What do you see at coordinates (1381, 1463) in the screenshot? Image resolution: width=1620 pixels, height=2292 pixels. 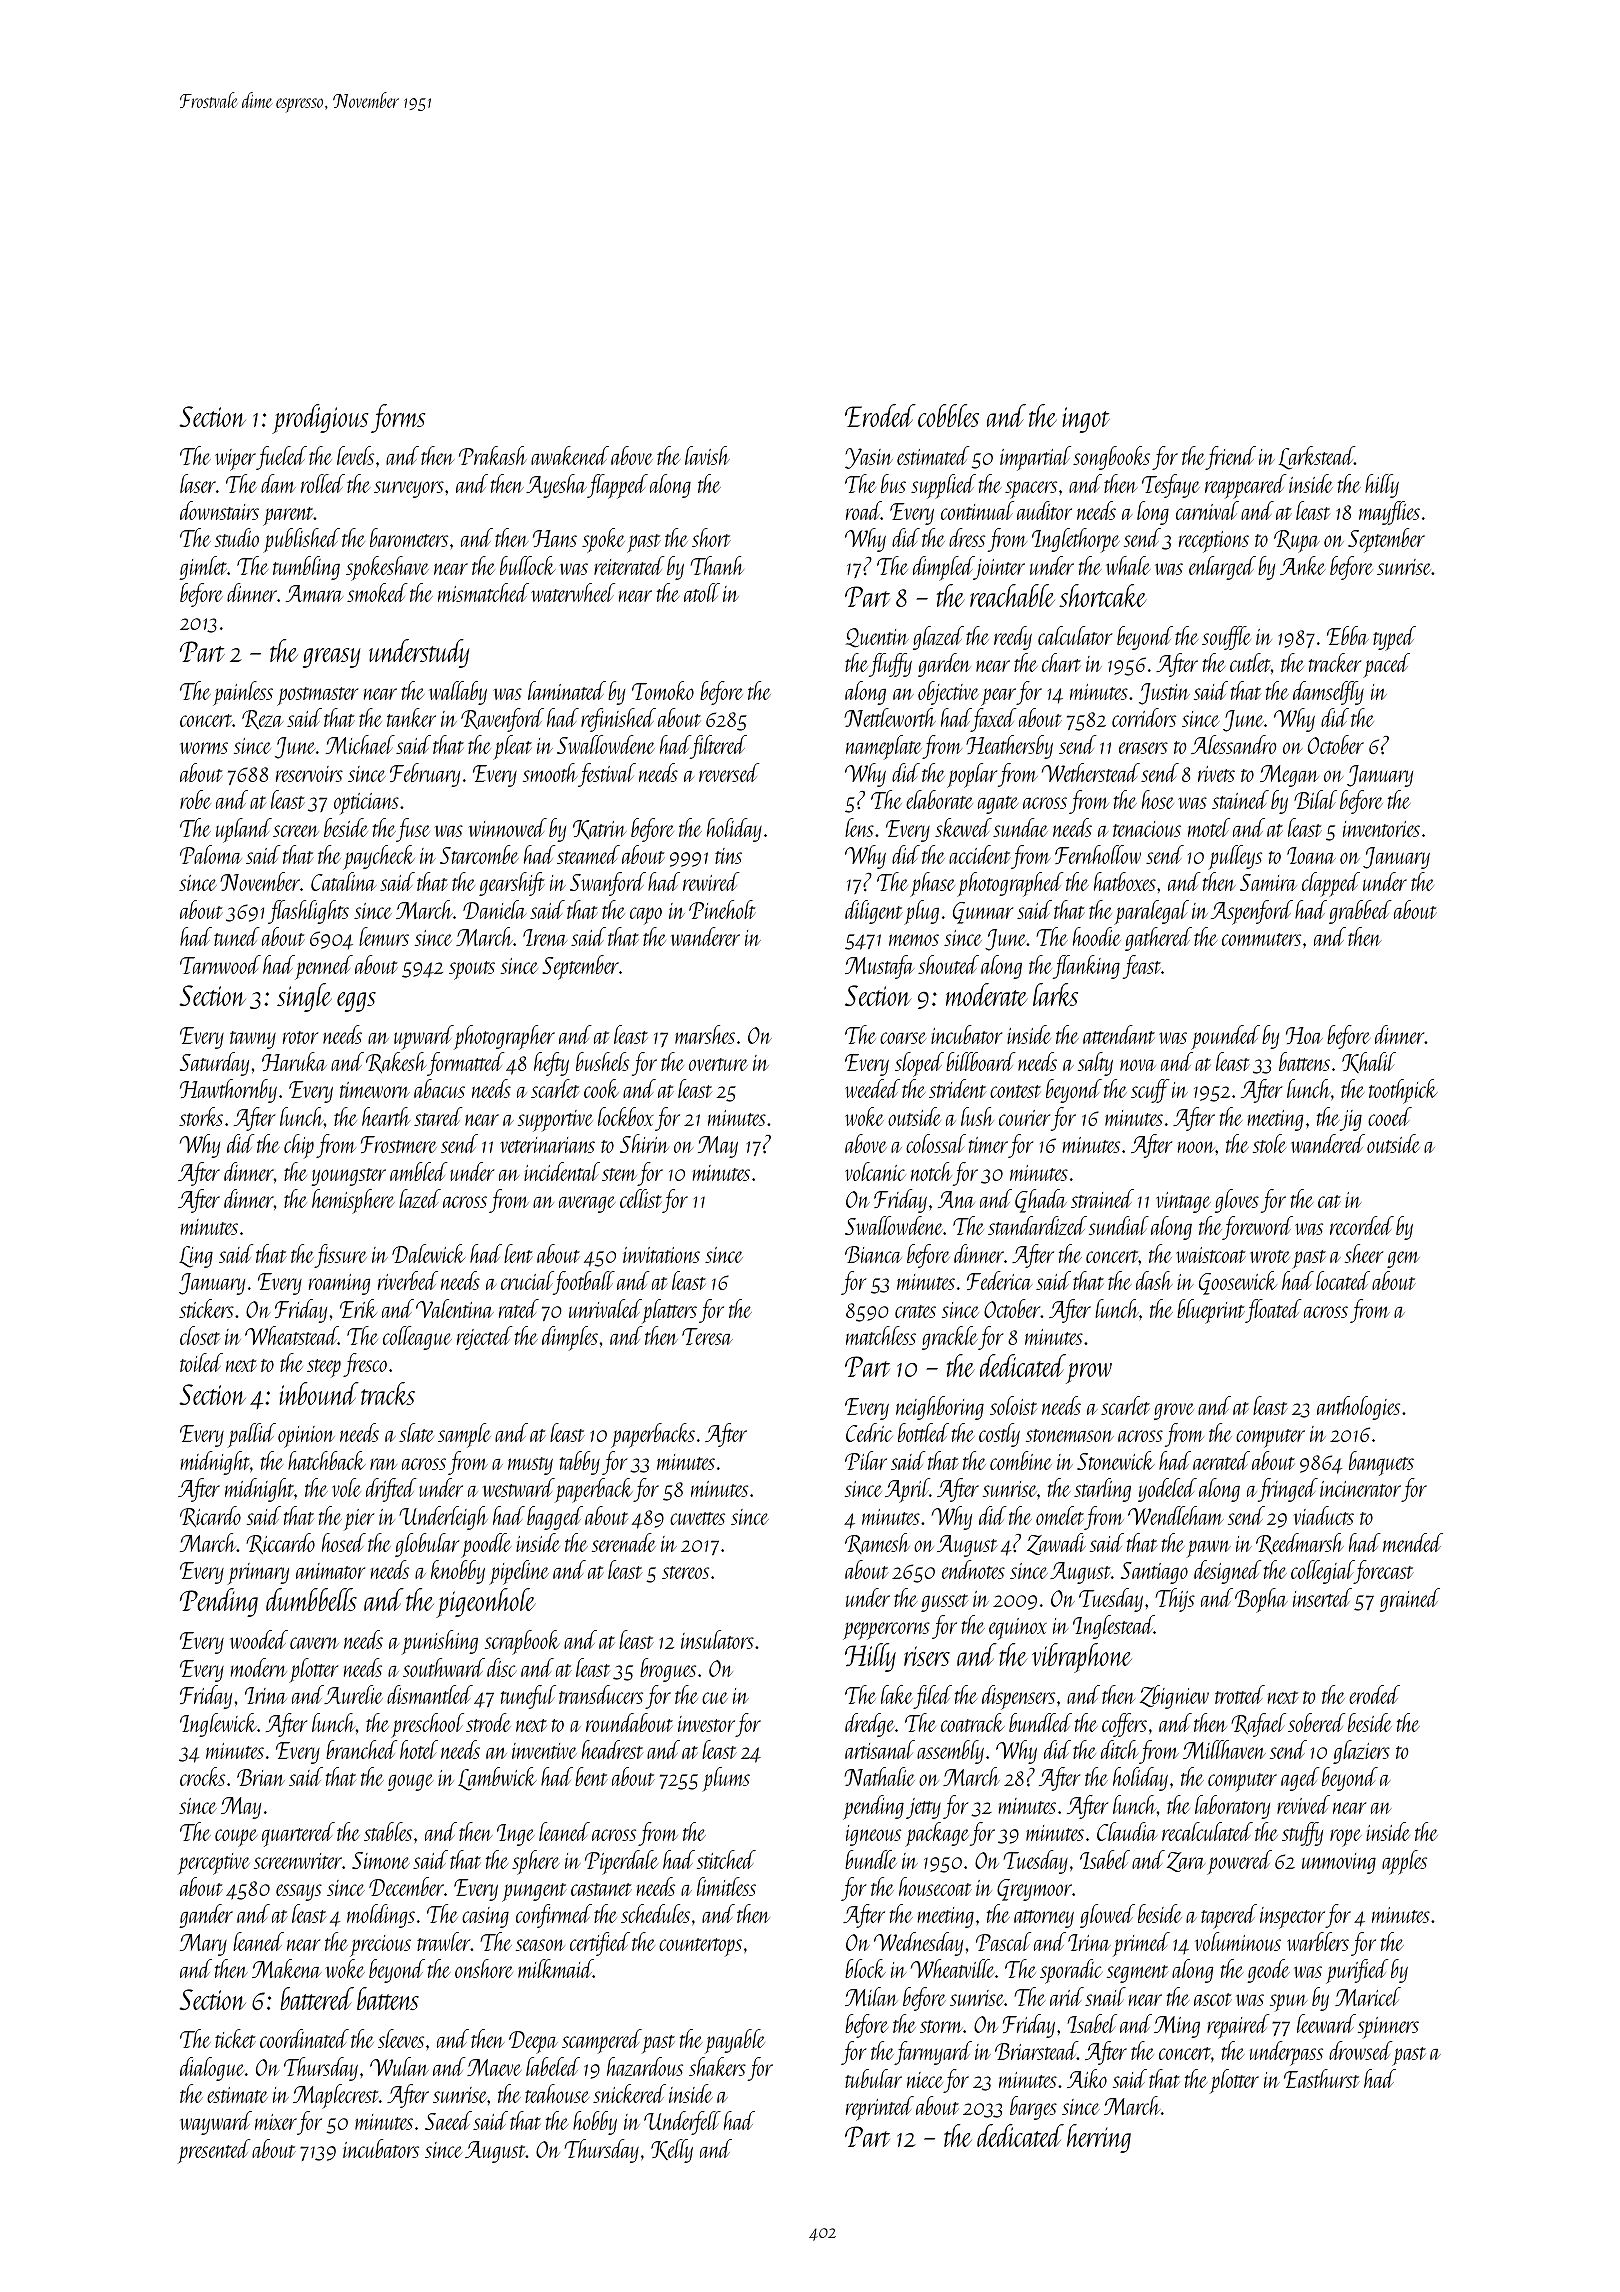 I see `banquets` at bounding box center [1381, 1463].
